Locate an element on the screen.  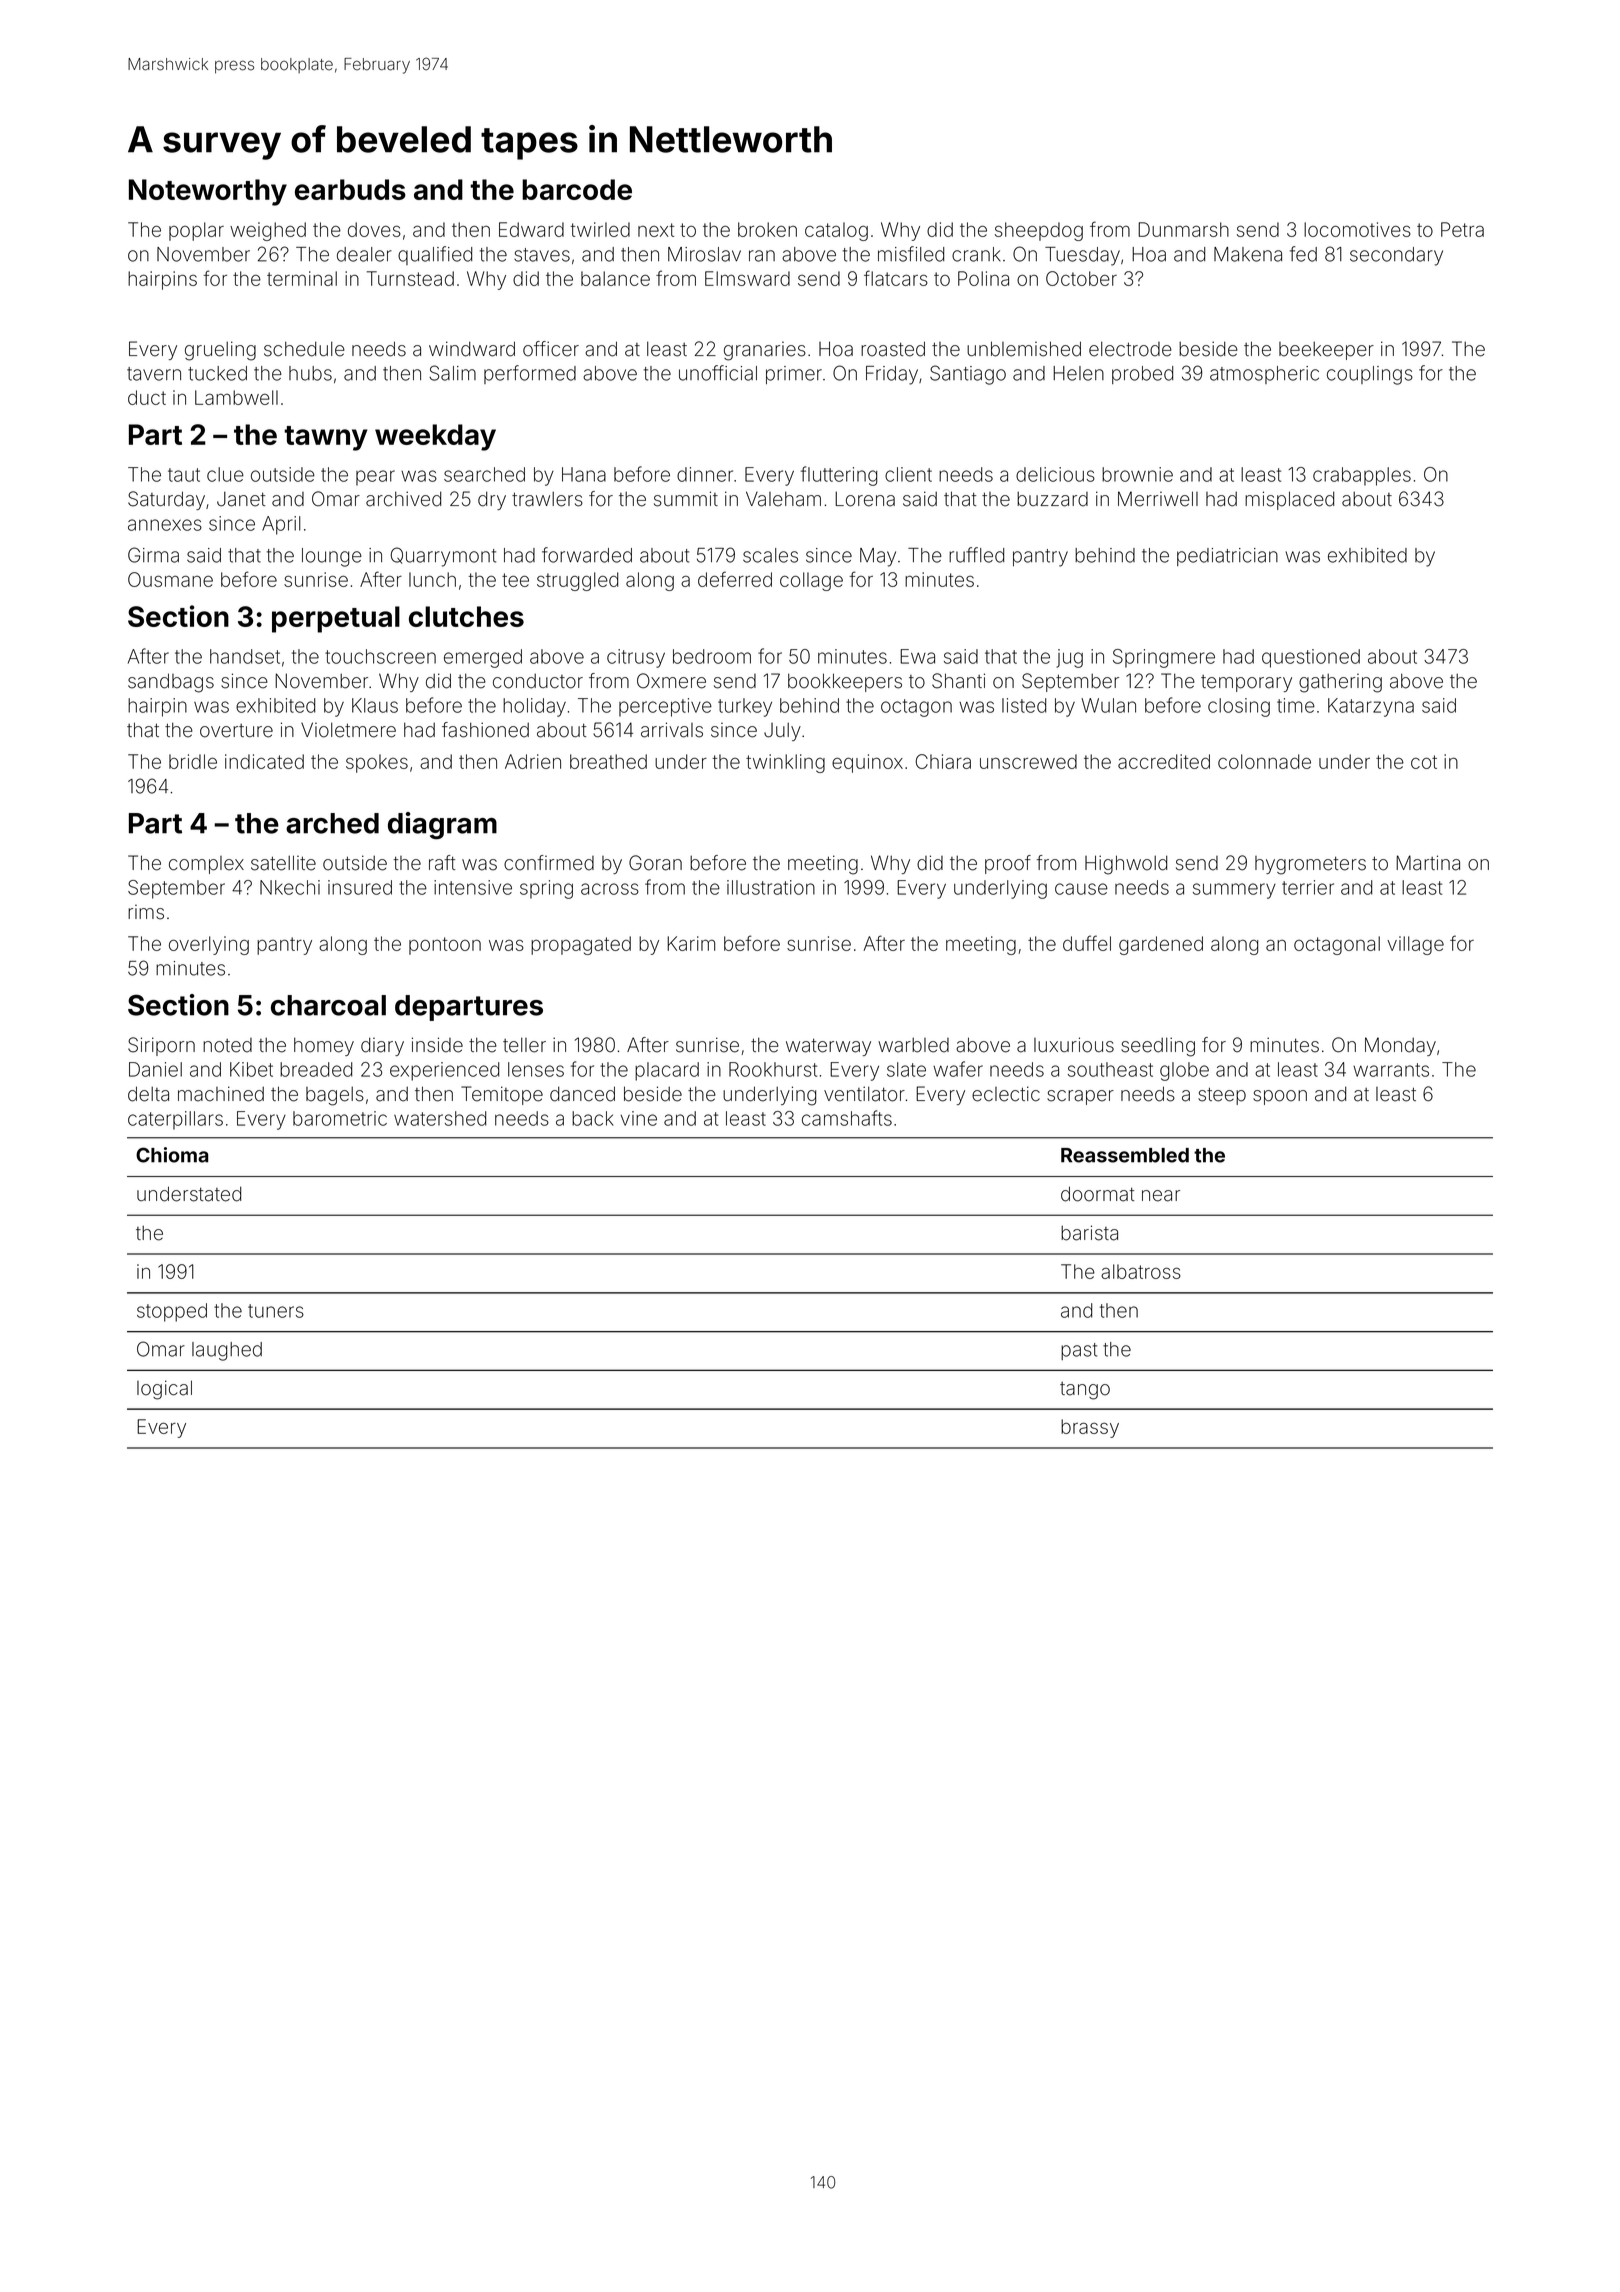
Petra is located at coordinates (1462, 229).
